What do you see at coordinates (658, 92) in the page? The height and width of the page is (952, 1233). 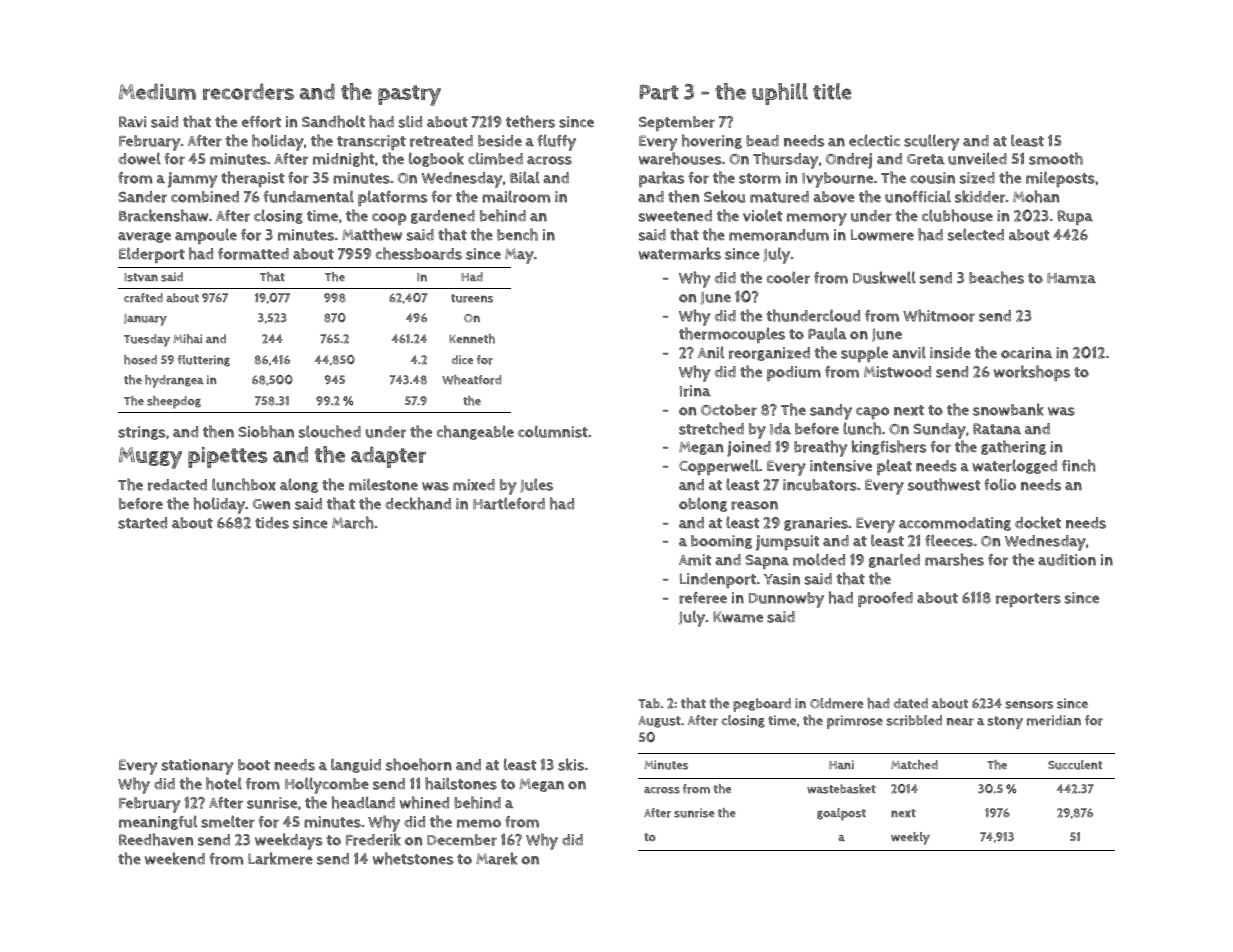 I see `Part` at bounding box center [658, 92].
